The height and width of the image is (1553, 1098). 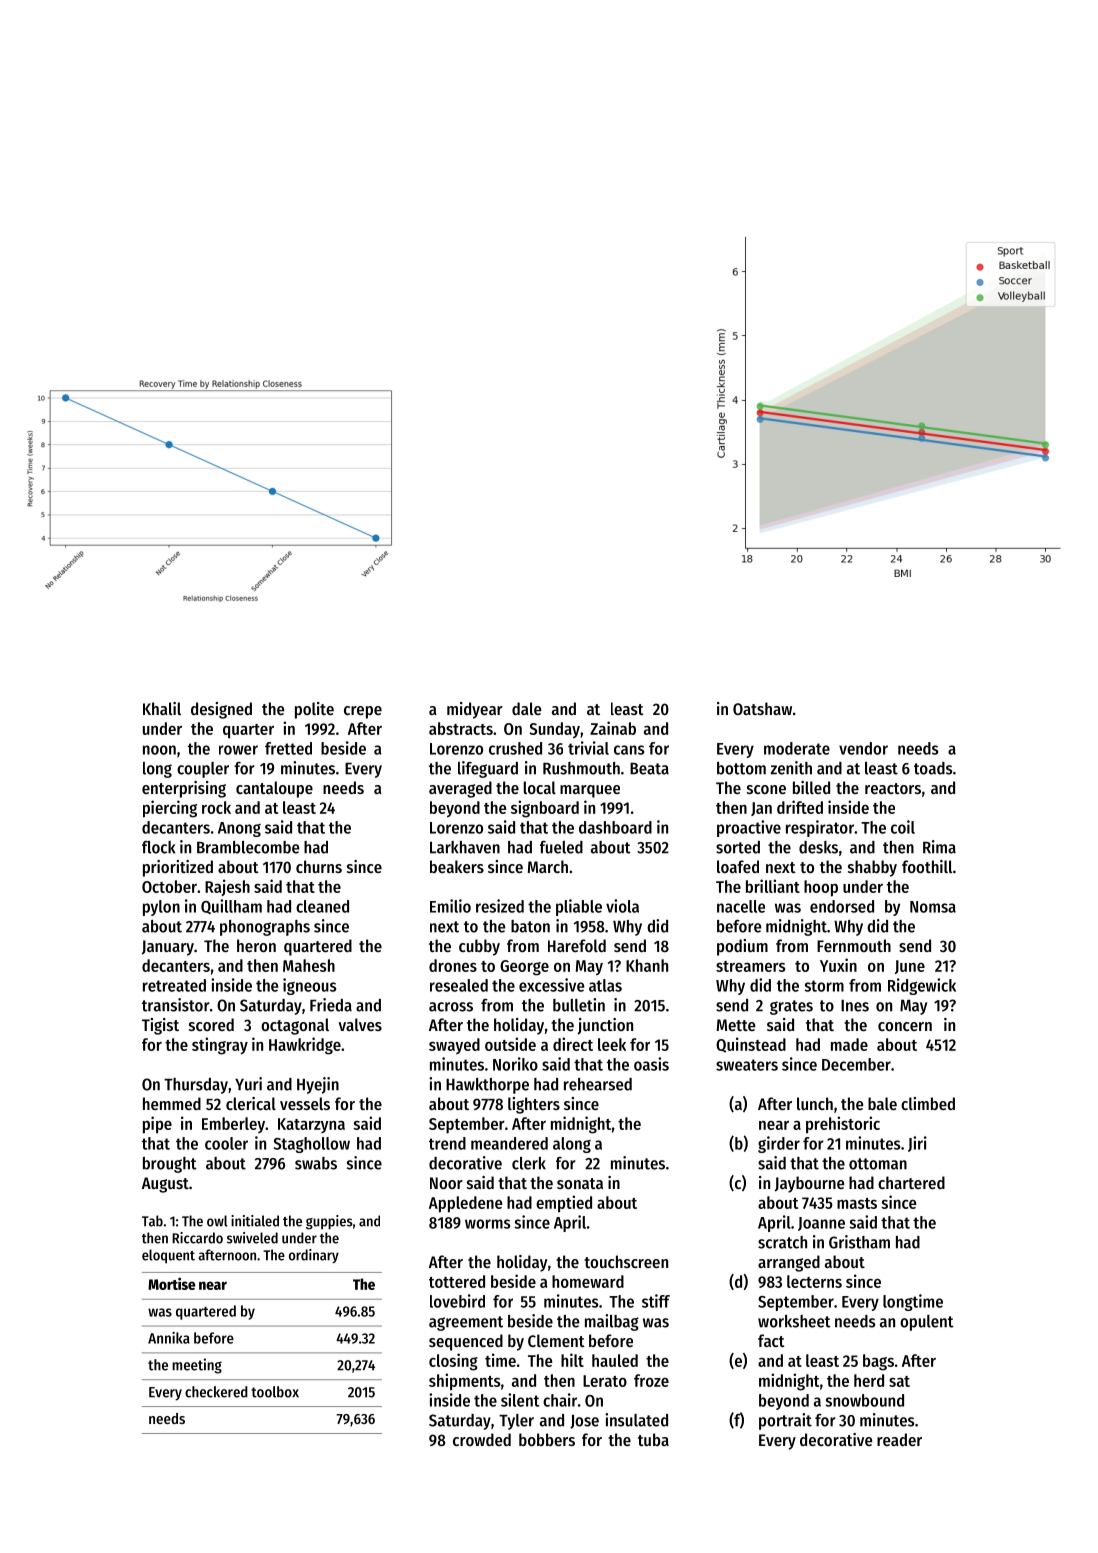 I want to click on Oatshaw, so click(x=762, y=708).
